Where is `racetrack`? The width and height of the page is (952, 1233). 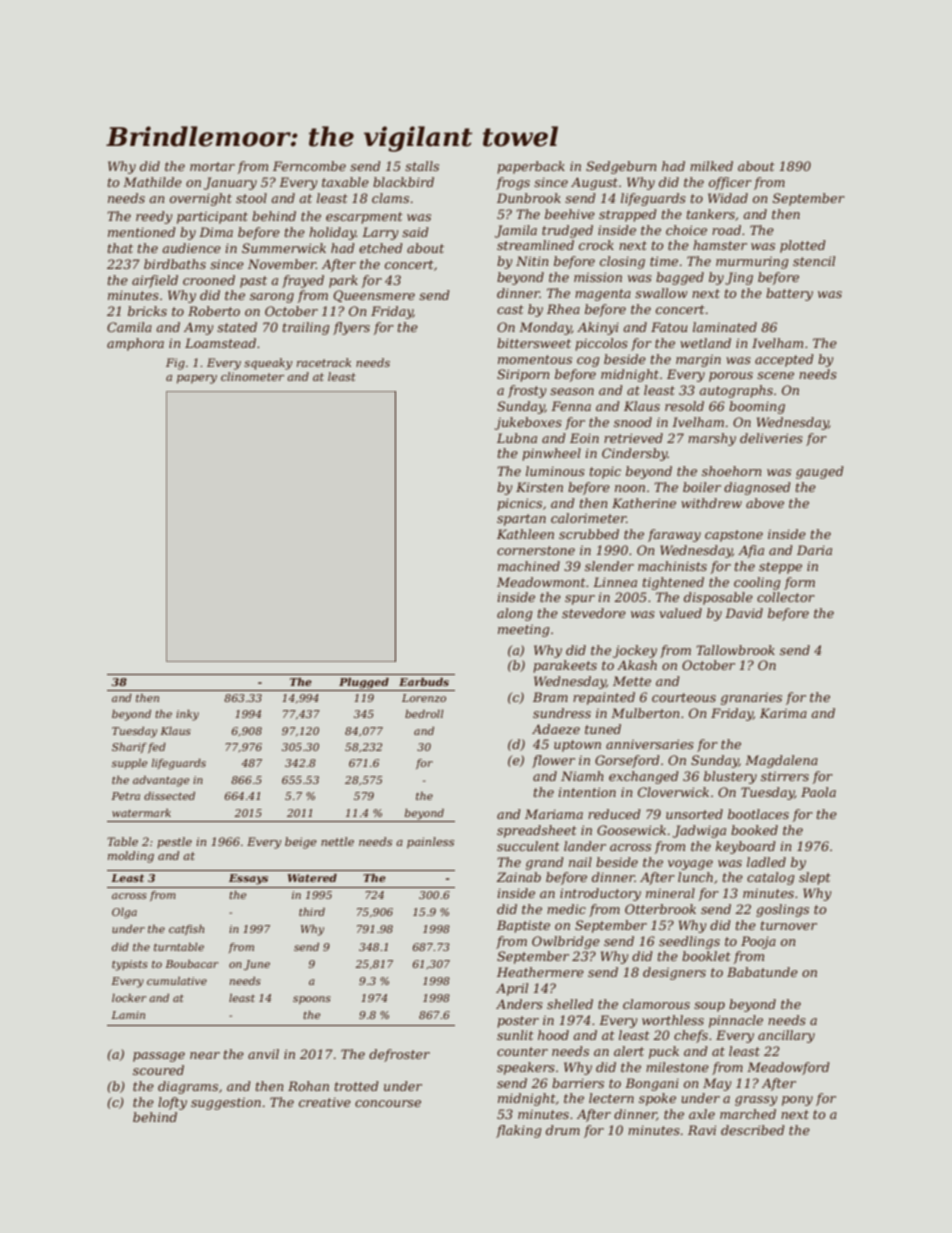
racetrack is located at coordinates (324, 362).
